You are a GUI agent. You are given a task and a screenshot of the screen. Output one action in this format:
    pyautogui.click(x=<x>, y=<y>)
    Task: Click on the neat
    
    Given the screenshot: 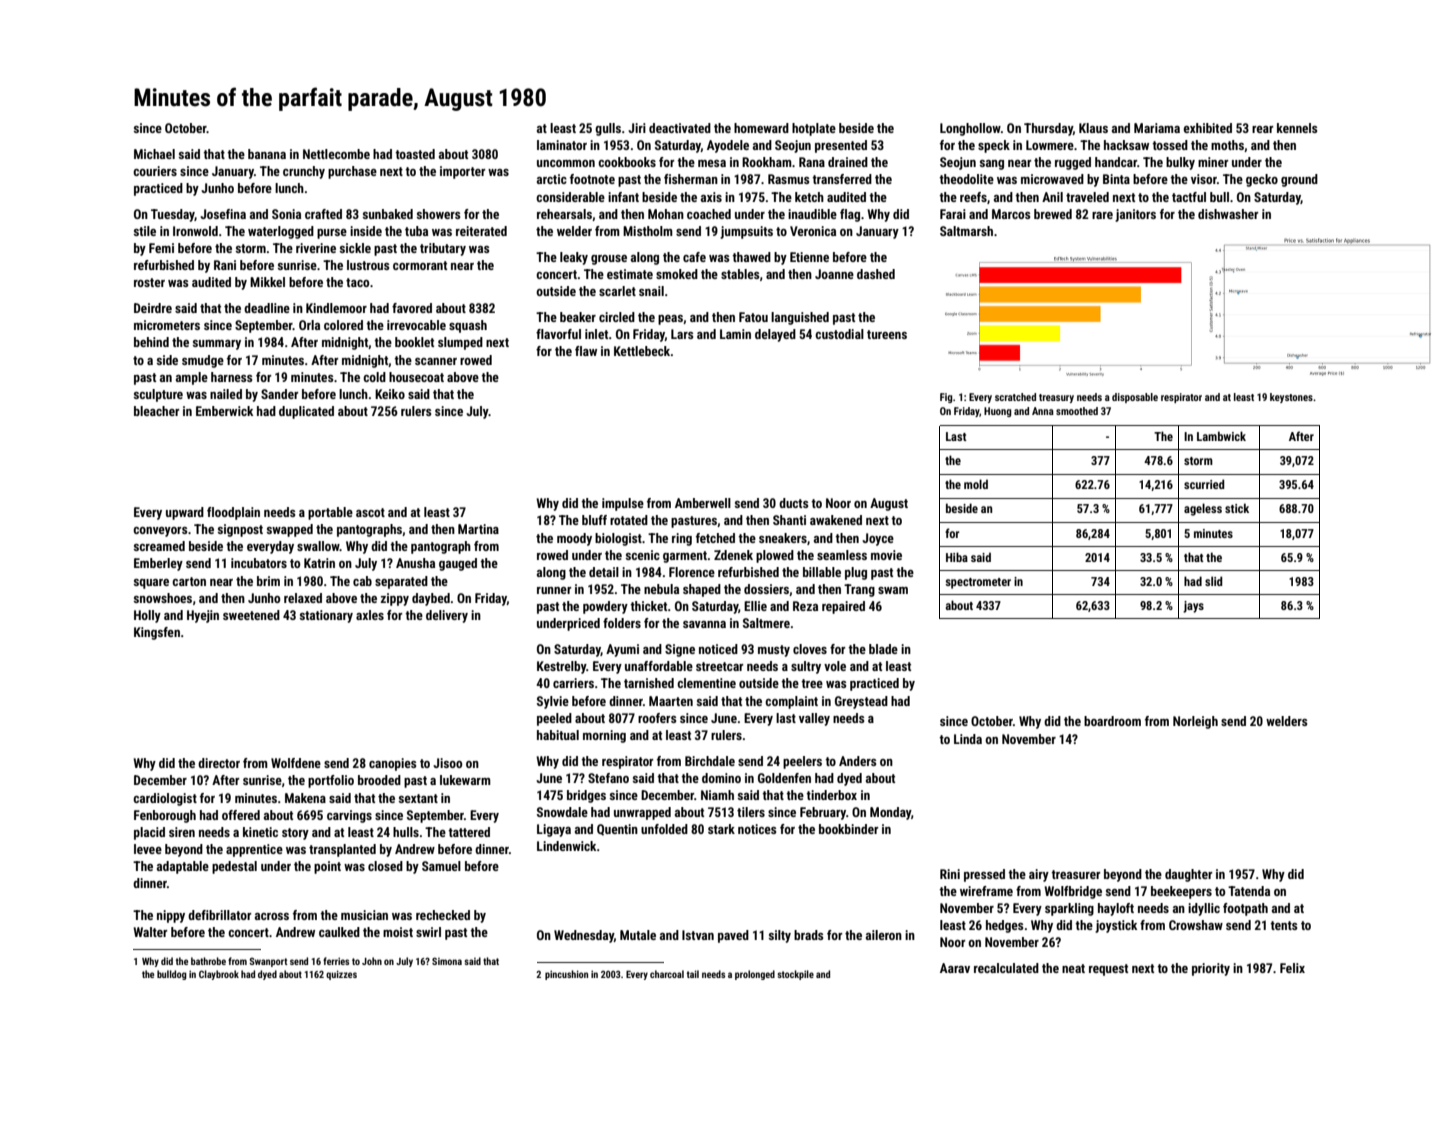 What is the action you would take?
    pyautogui.click(x=1073, y=968)
